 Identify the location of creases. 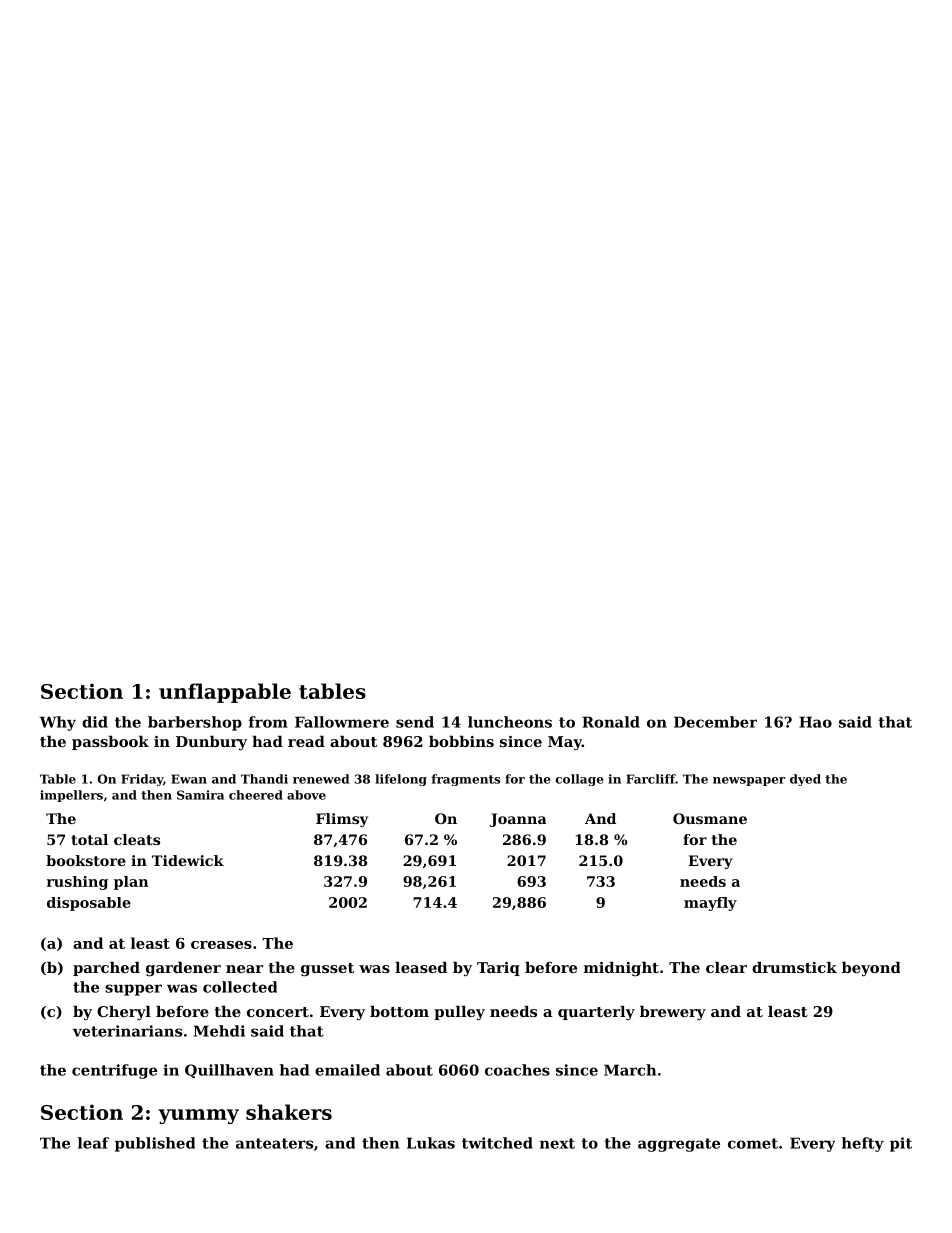
(221, 945).
